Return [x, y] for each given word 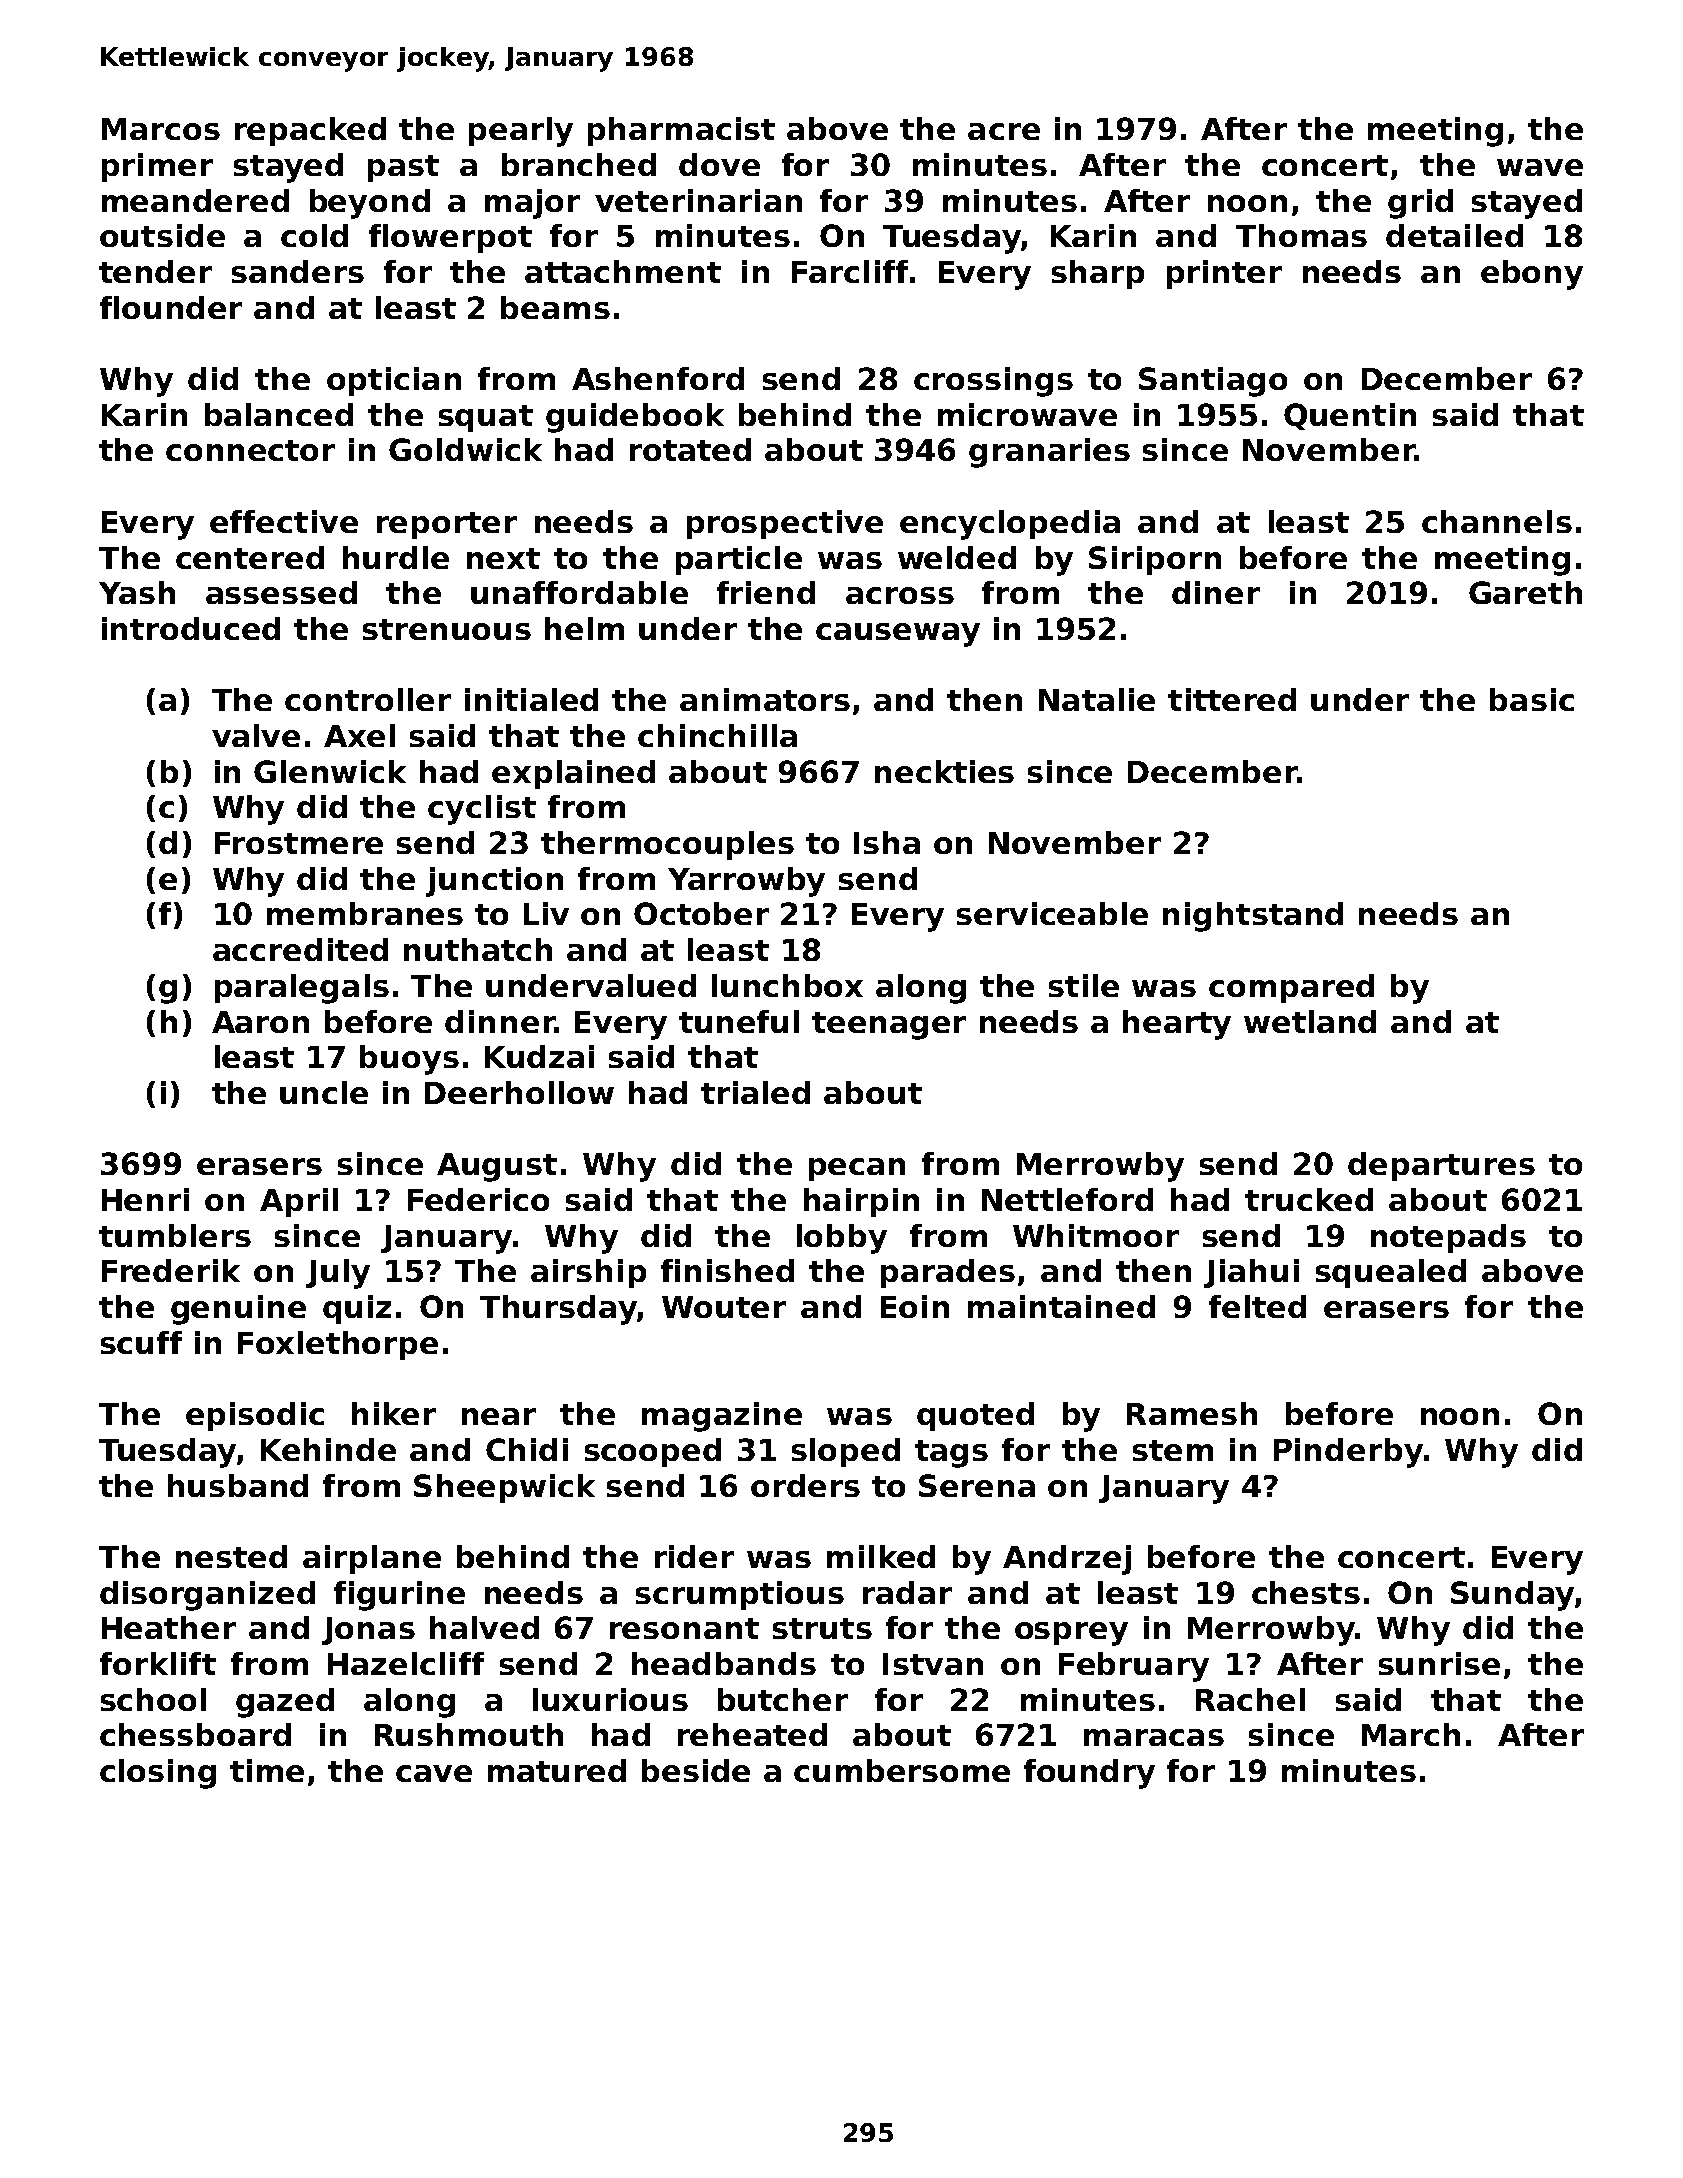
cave [434, 1773]
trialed [755, 1092]
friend [766, 592]
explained [573, 774]
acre [1004, 131]
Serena [977, 1485]
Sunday [1512, 1596]
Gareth [1525, 592]
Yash [137, 592]
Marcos [161, 129]
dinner [500, 1021]
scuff [141, 1342]
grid [1420, 204]
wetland [1310, 1021]
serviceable [1052, 913]
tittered [1232, 699]
